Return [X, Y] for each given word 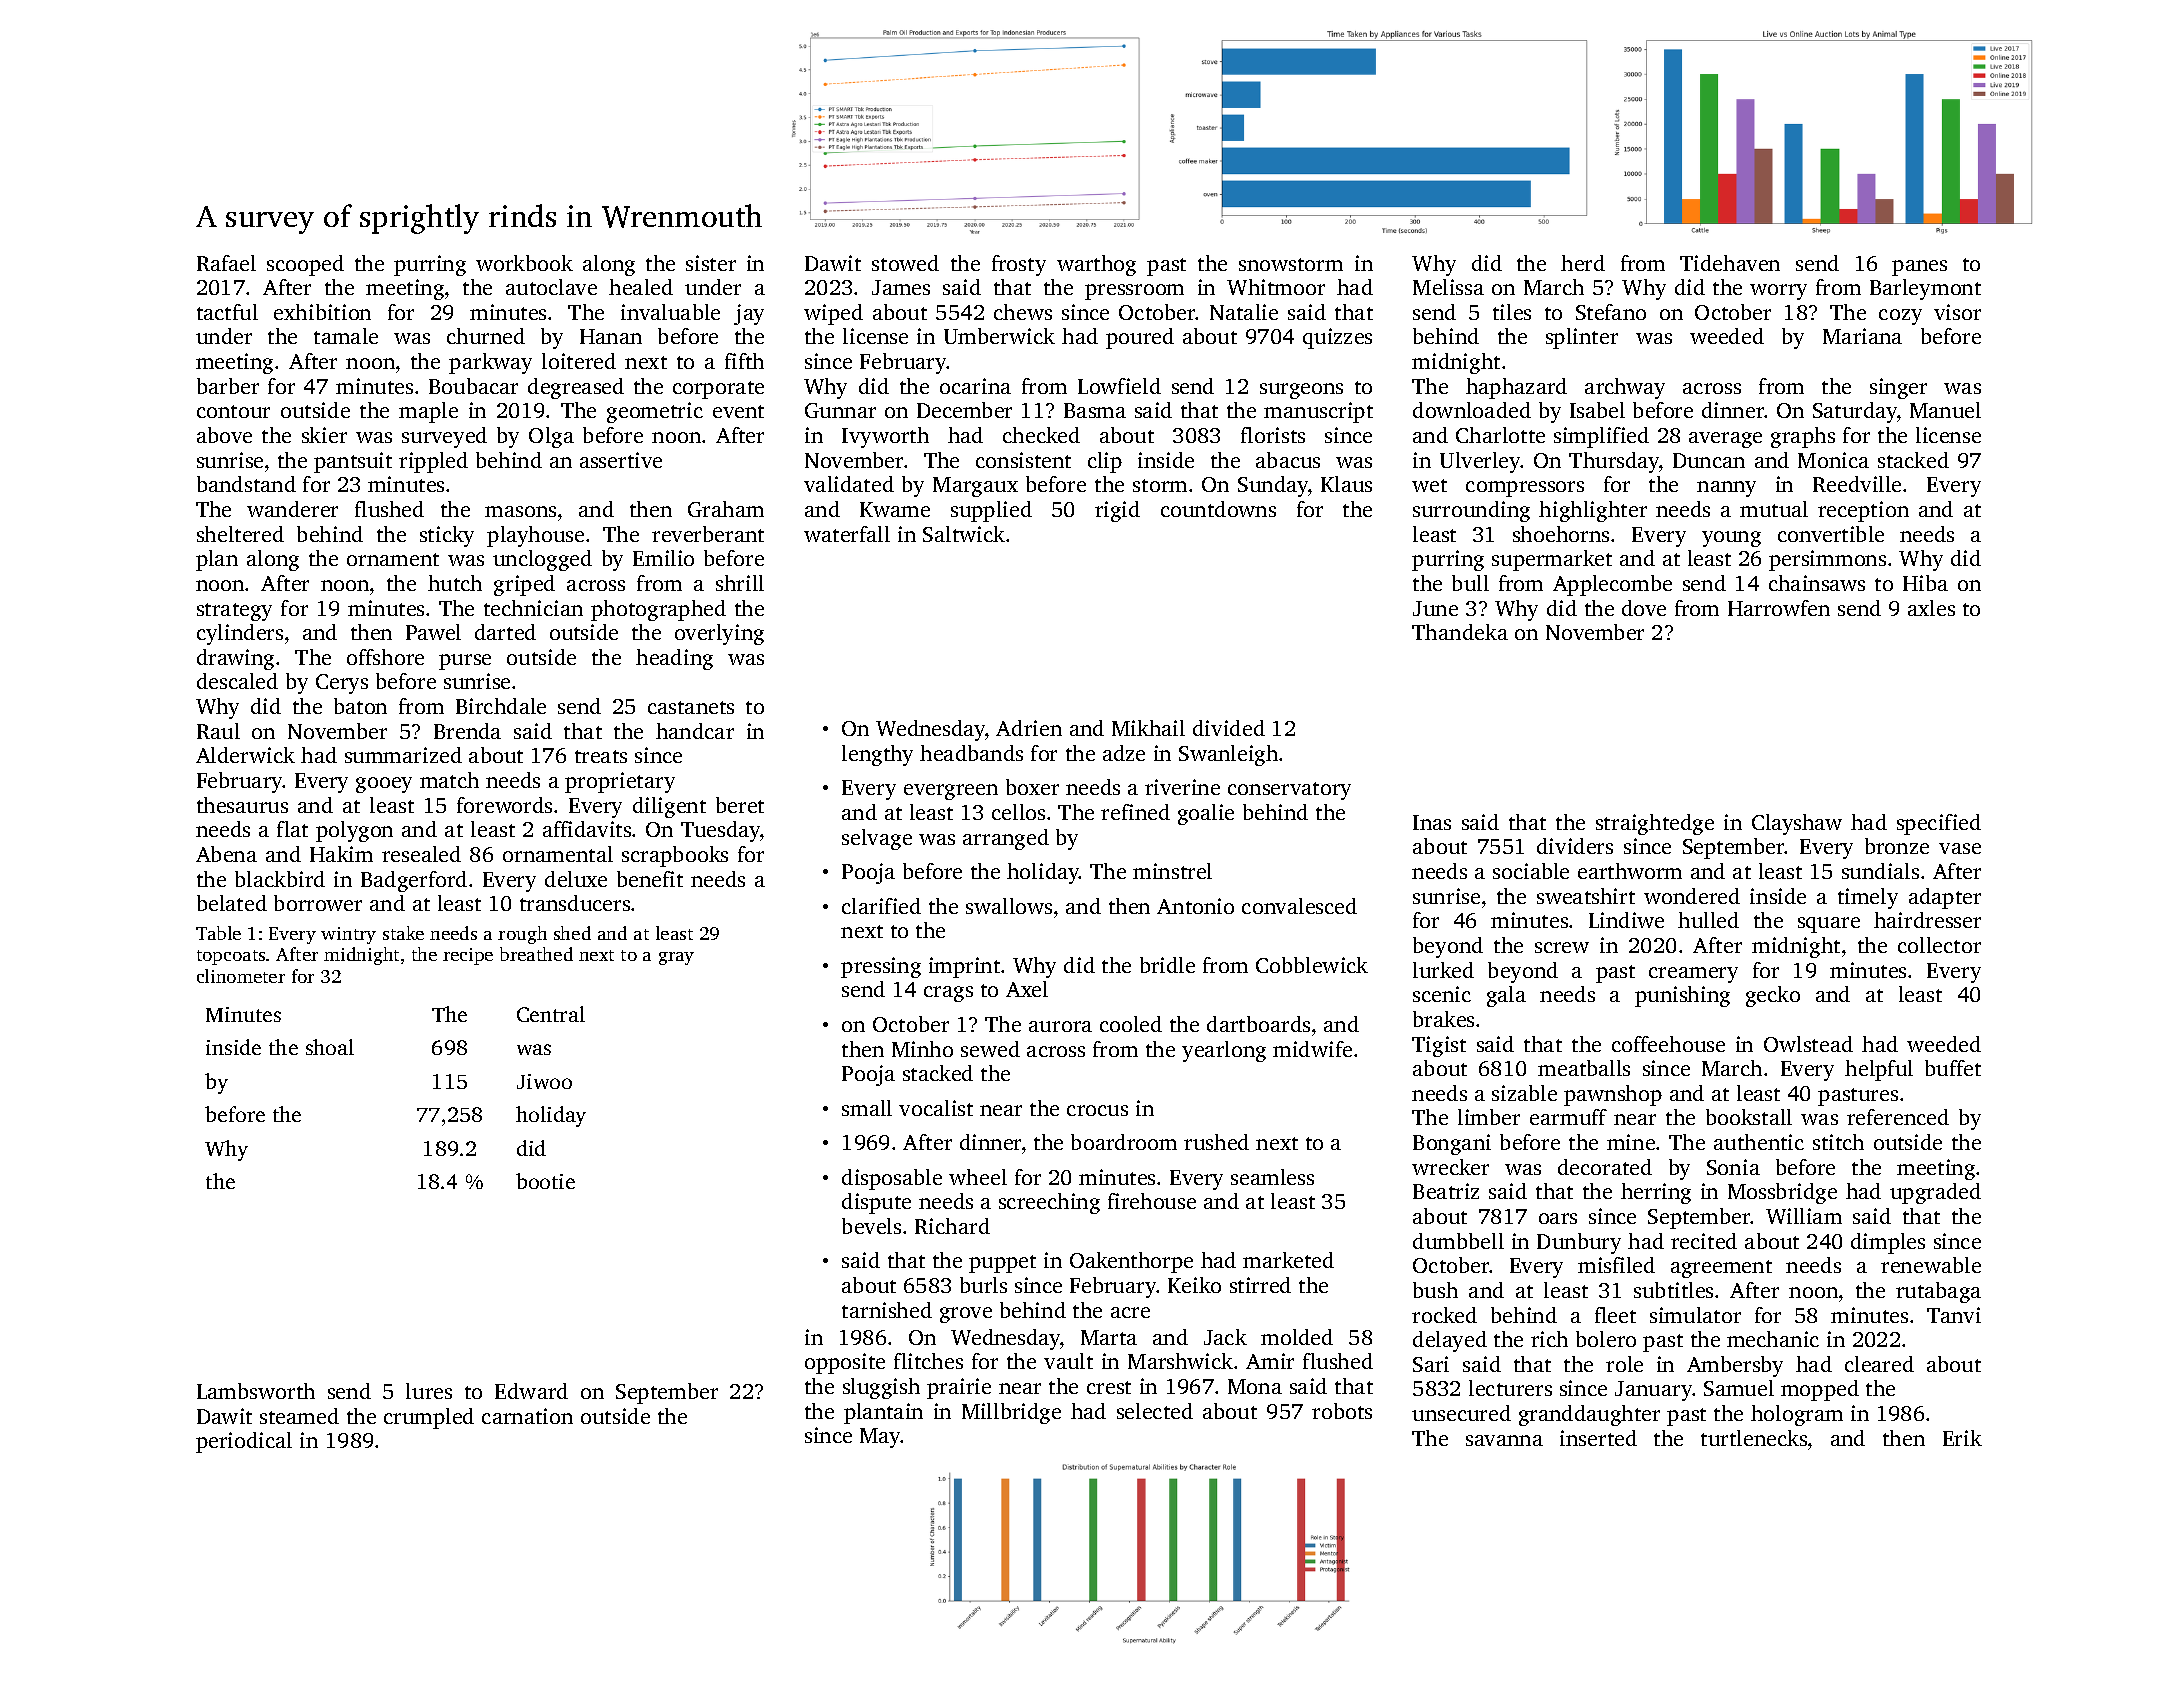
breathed [536, 954]
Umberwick [999, 336]
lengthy [877, 755]
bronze [1897, 846]
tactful [227, 312]
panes [1919, 268]
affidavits [587, 829]
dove [1644, 608]
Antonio [1195, 906]
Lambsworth [256, 1391]
